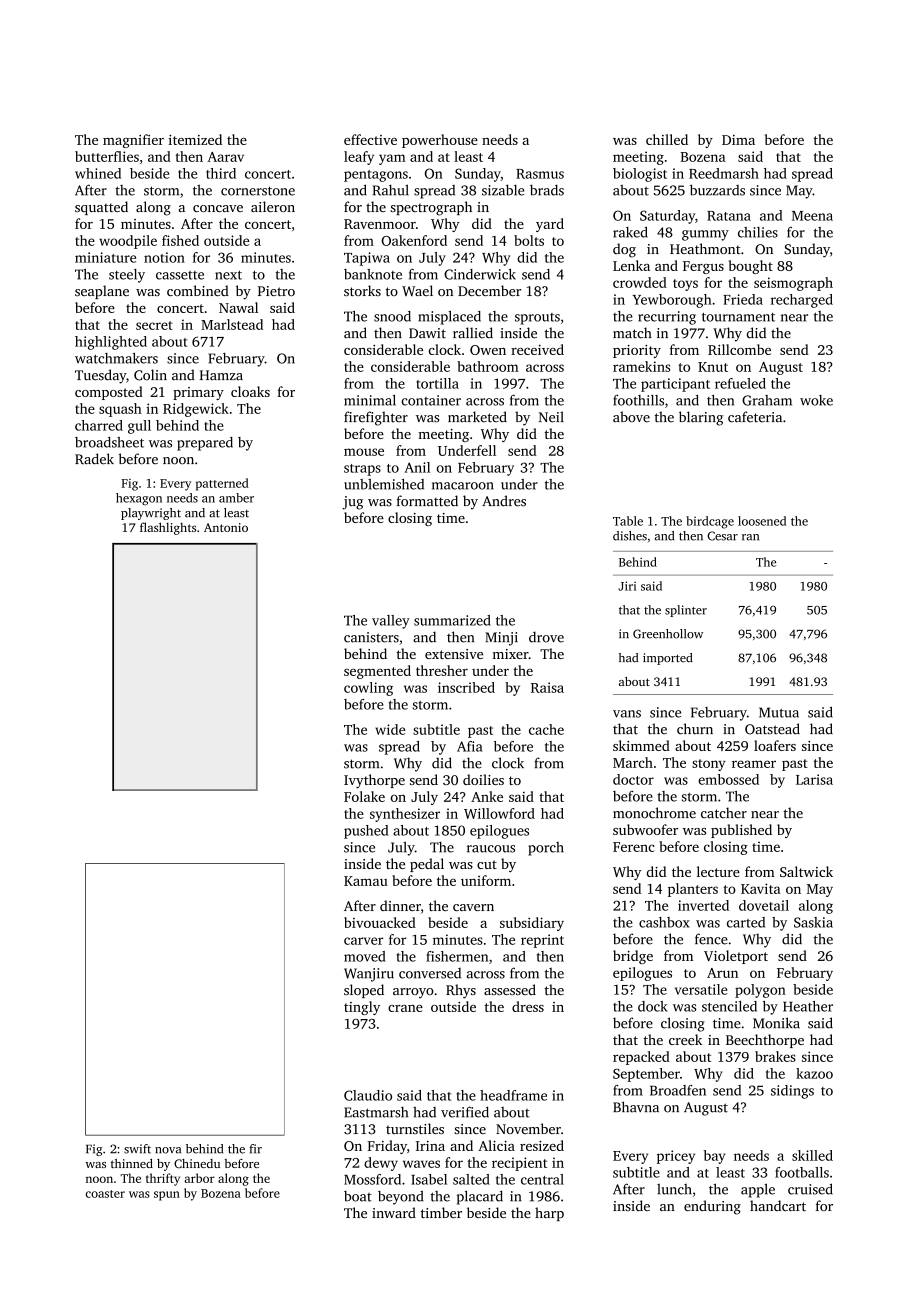  What do you see at coordinates (466, 687) in the image?
I see `inscribed` at bounding box center [466, 687].
